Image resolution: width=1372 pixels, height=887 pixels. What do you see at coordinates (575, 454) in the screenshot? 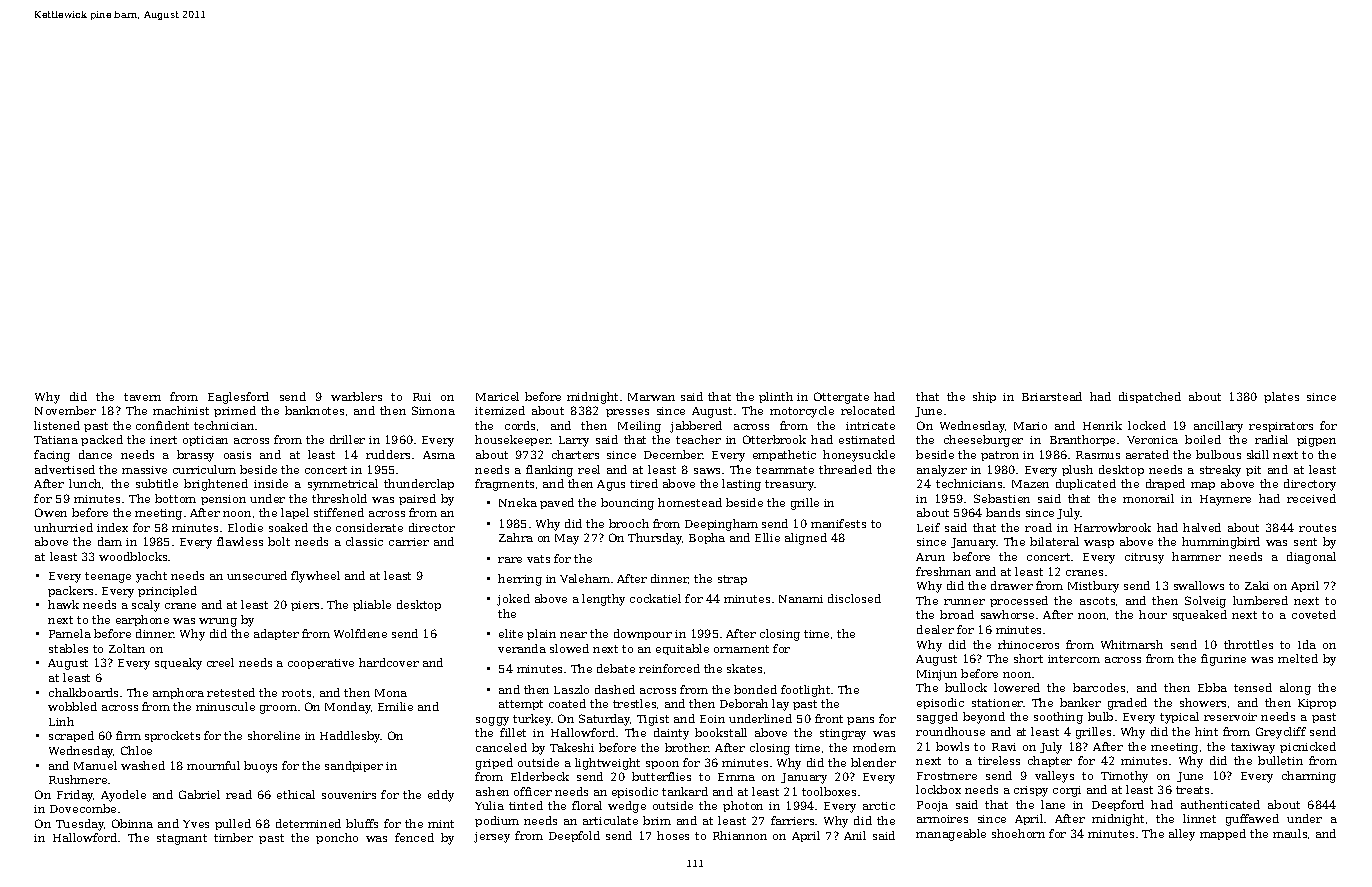
I see `charters` at bounding box center [575, 454].
